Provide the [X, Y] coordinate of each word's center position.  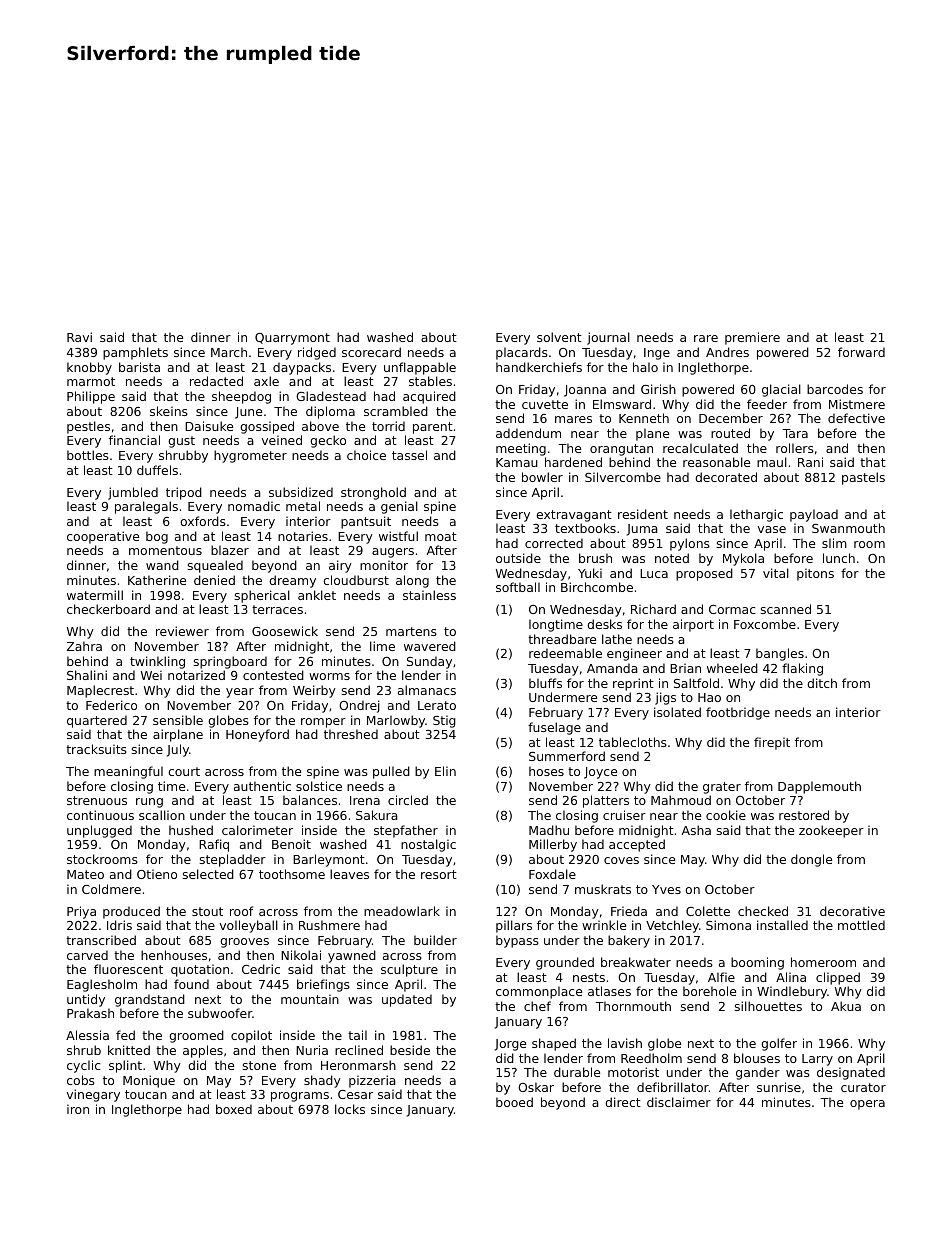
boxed [234, 1109]
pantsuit [366, 522]
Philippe [91, 397]
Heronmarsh [358, 1065]
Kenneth [644, 418]
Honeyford [257, 735]
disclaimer [679, 1102]
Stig [444, 721]
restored [804, 815]
